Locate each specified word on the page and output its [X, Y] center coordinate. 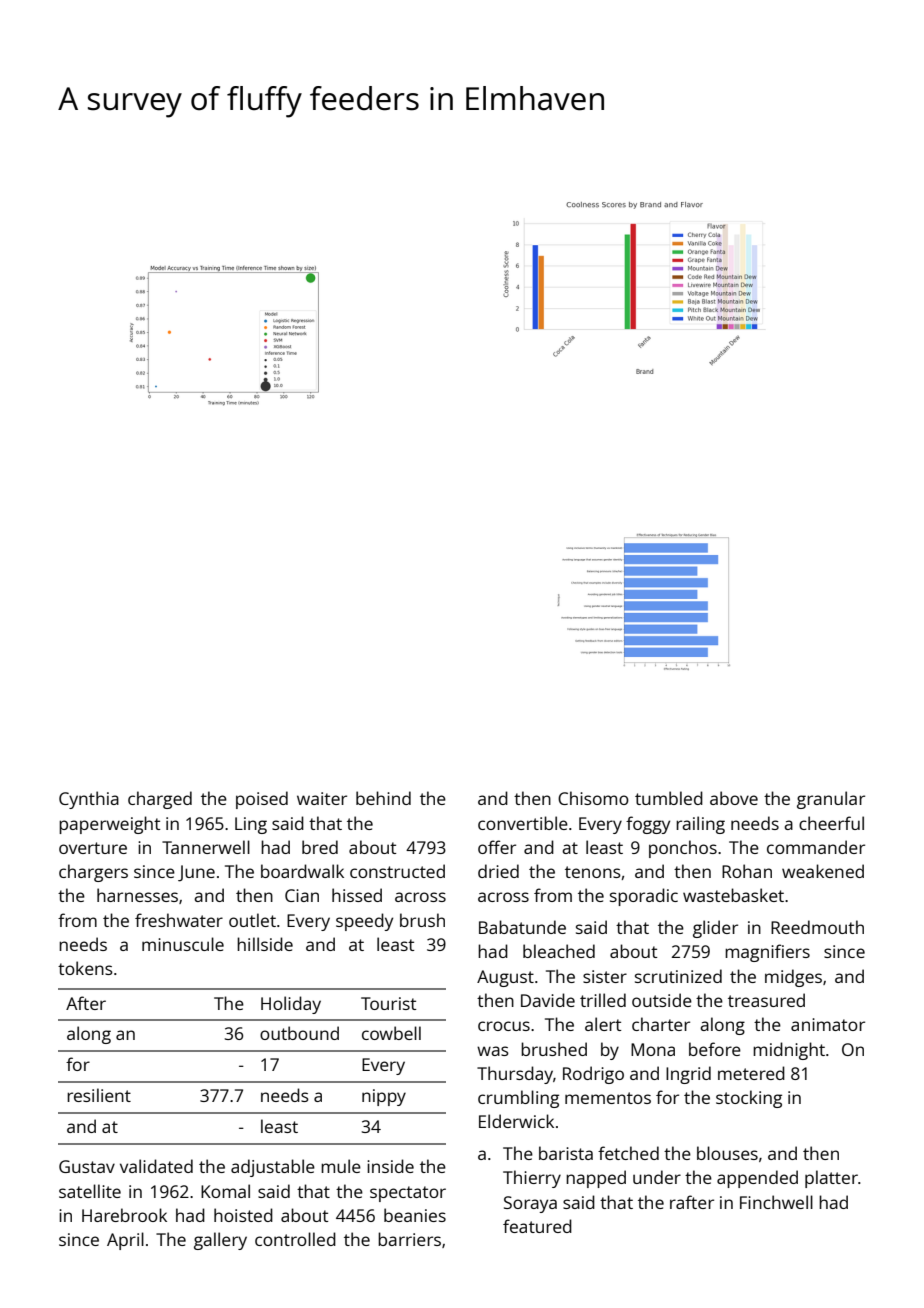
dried [498, 871]
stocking [749, 1099]
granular [831, 800]
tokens [85, 968]
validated [156, 1166]
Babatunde [522, 927]
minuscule [183, 944]
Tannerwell [206, 847]
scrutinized [678, 976]
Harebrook [124, 1215]
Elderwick [516, 1121]
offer [497, 847]
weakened [823, 871]
